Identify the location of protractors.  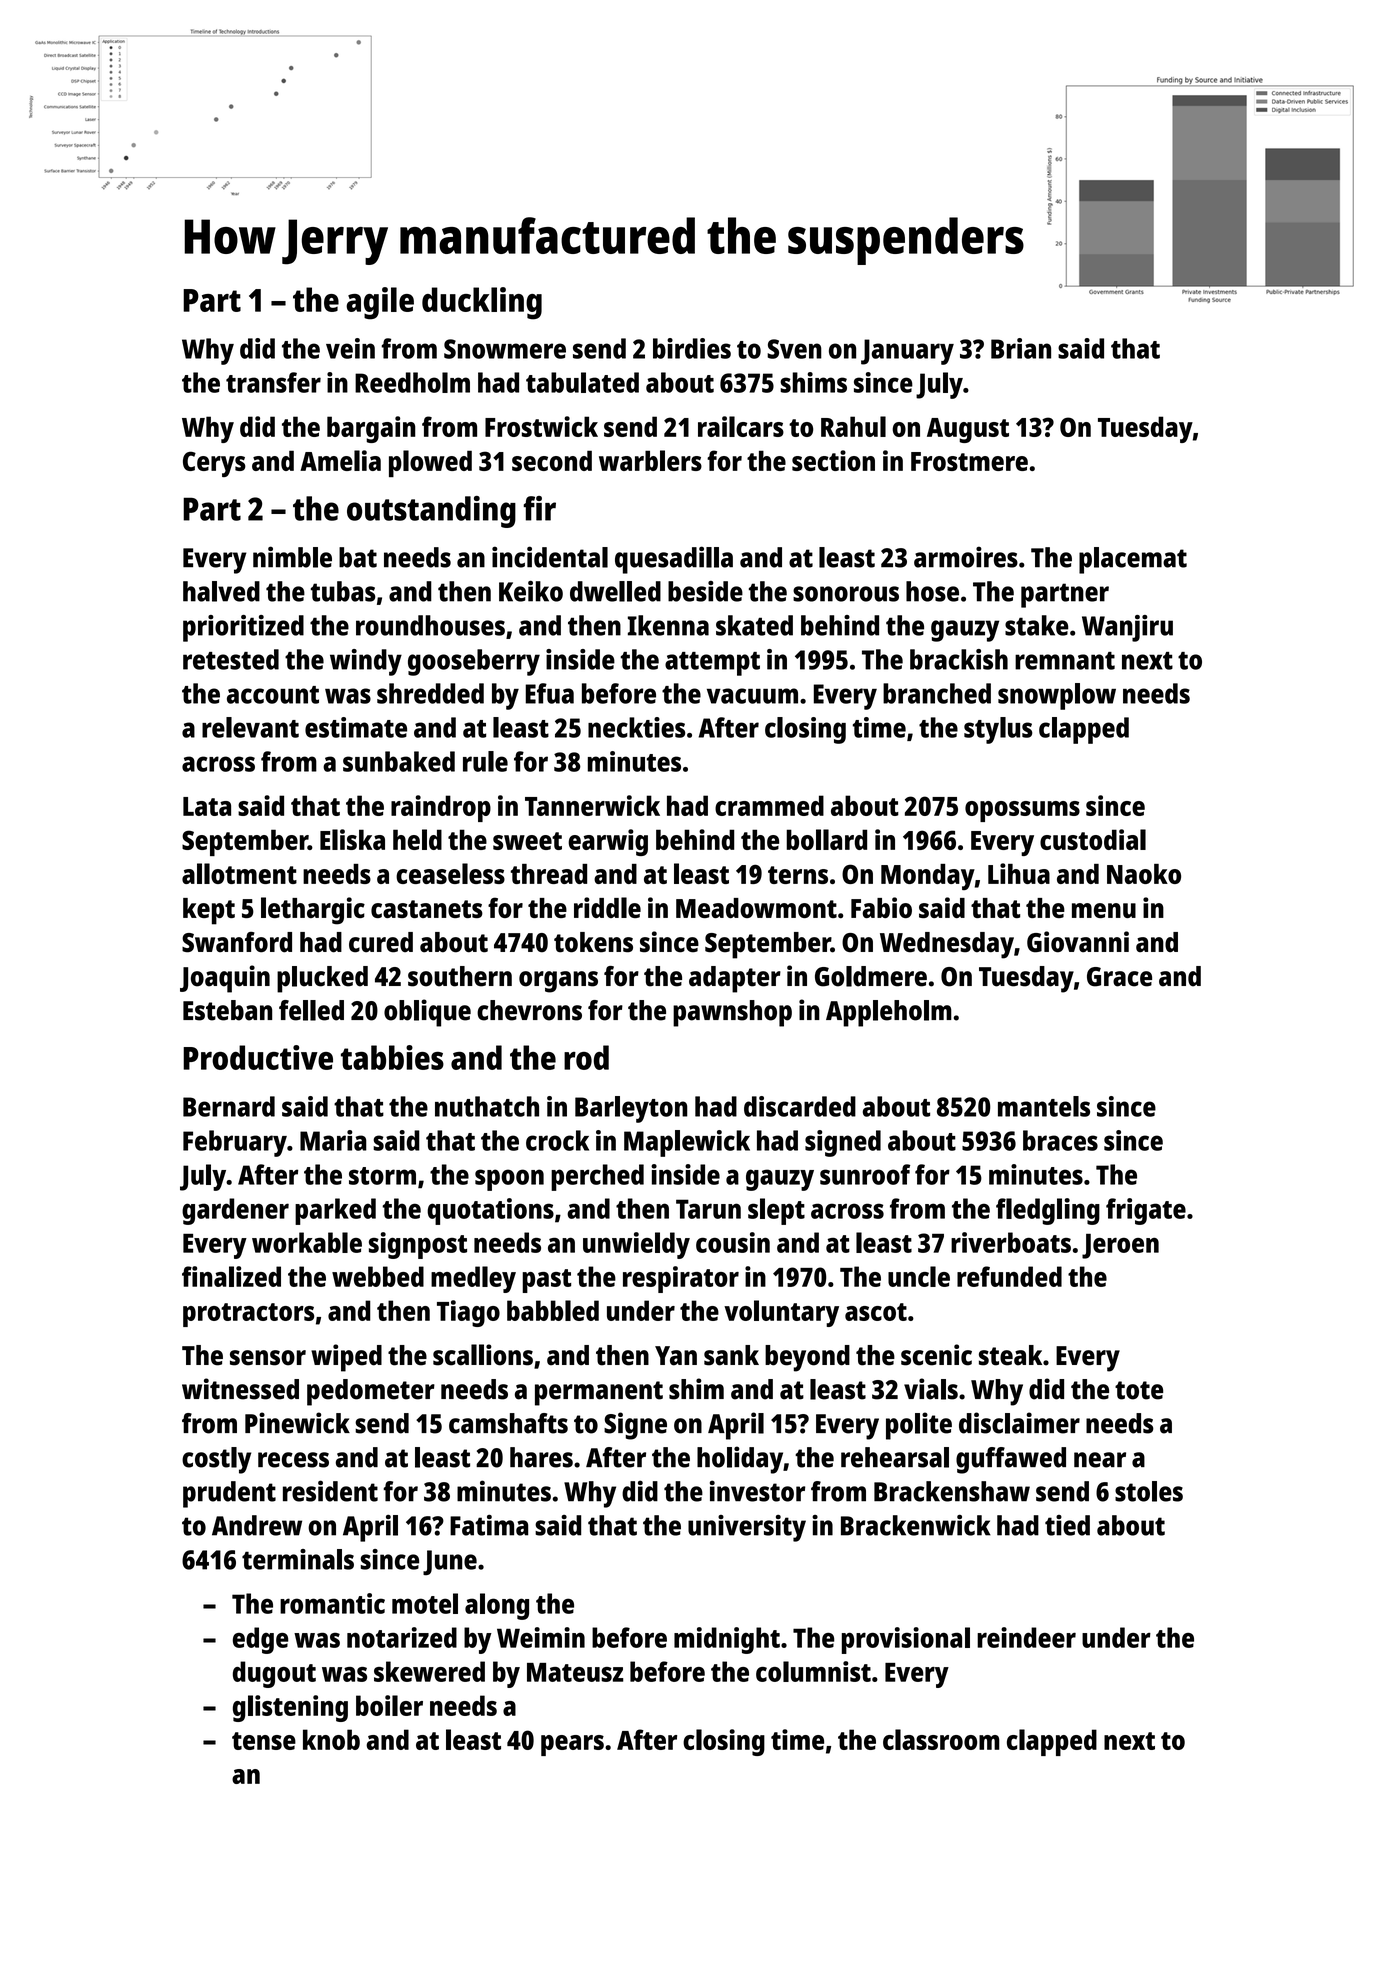
(248, 1315).
